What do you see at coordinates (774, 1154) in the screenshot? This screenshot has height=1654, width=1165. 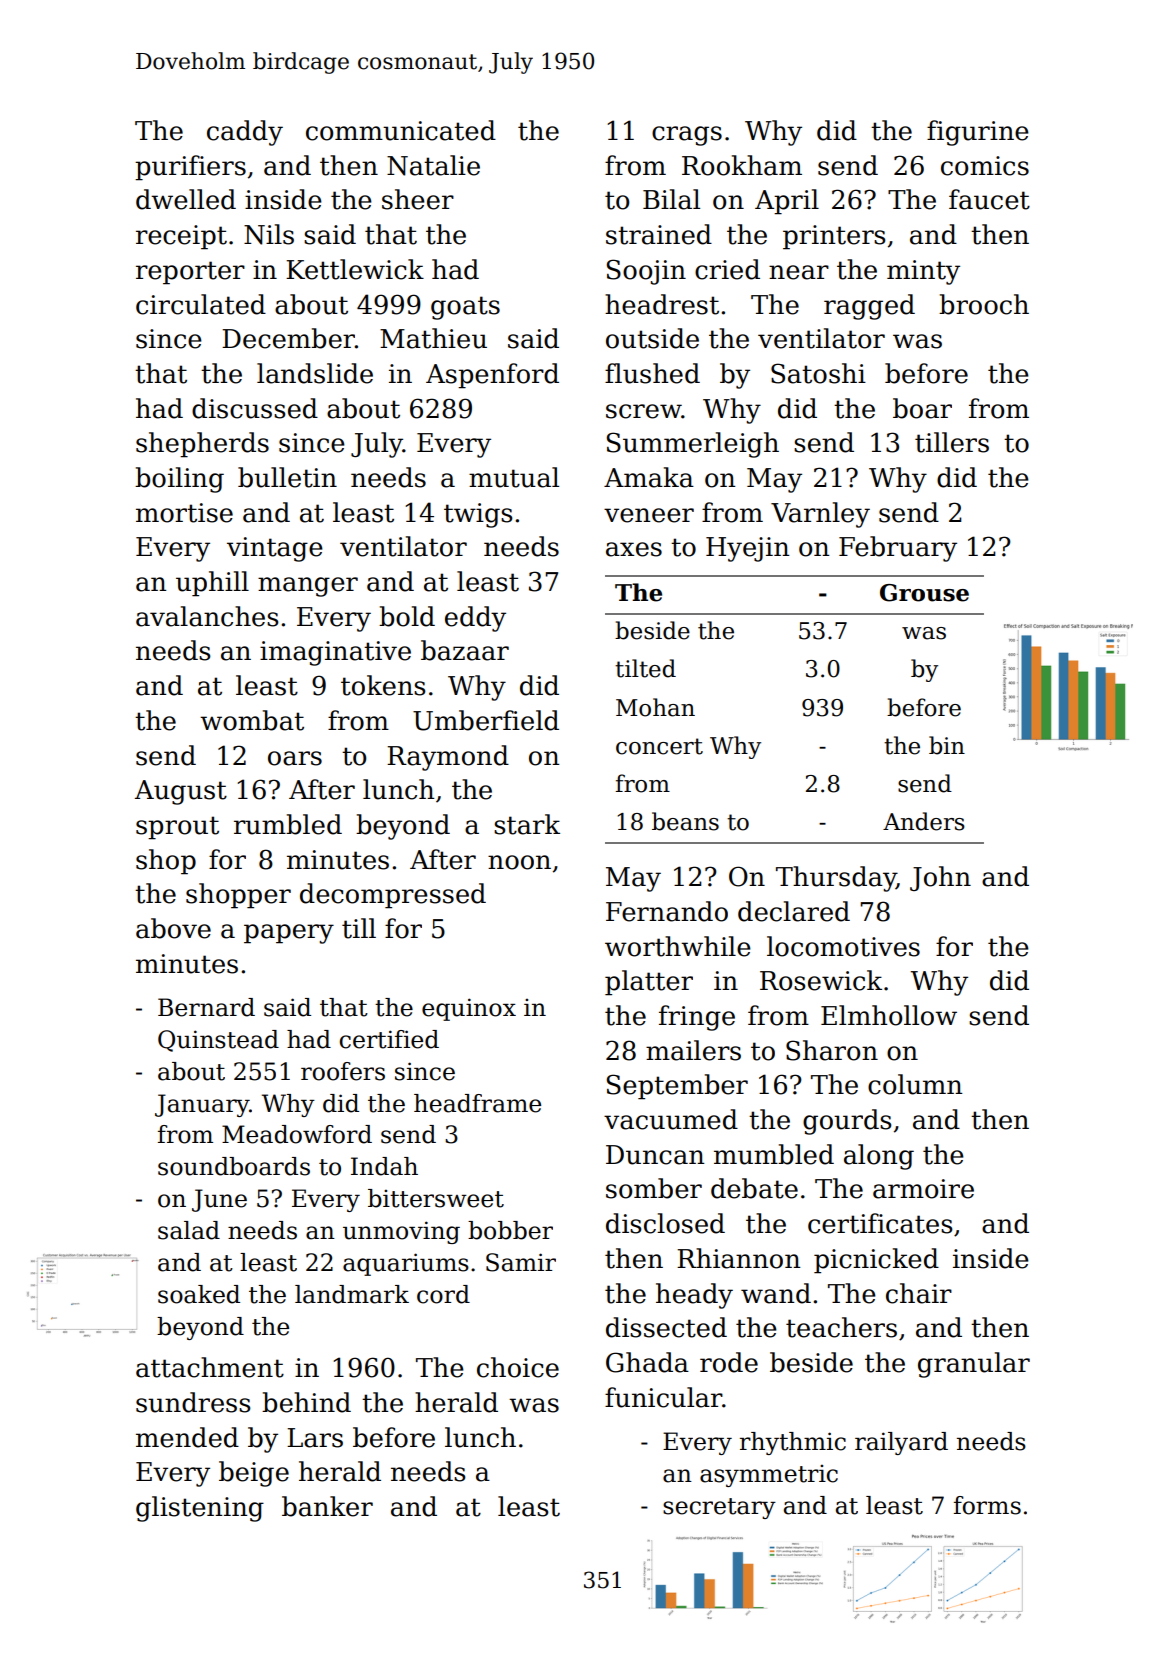 I see `mumbled` at bounding box center [774, 1154].
